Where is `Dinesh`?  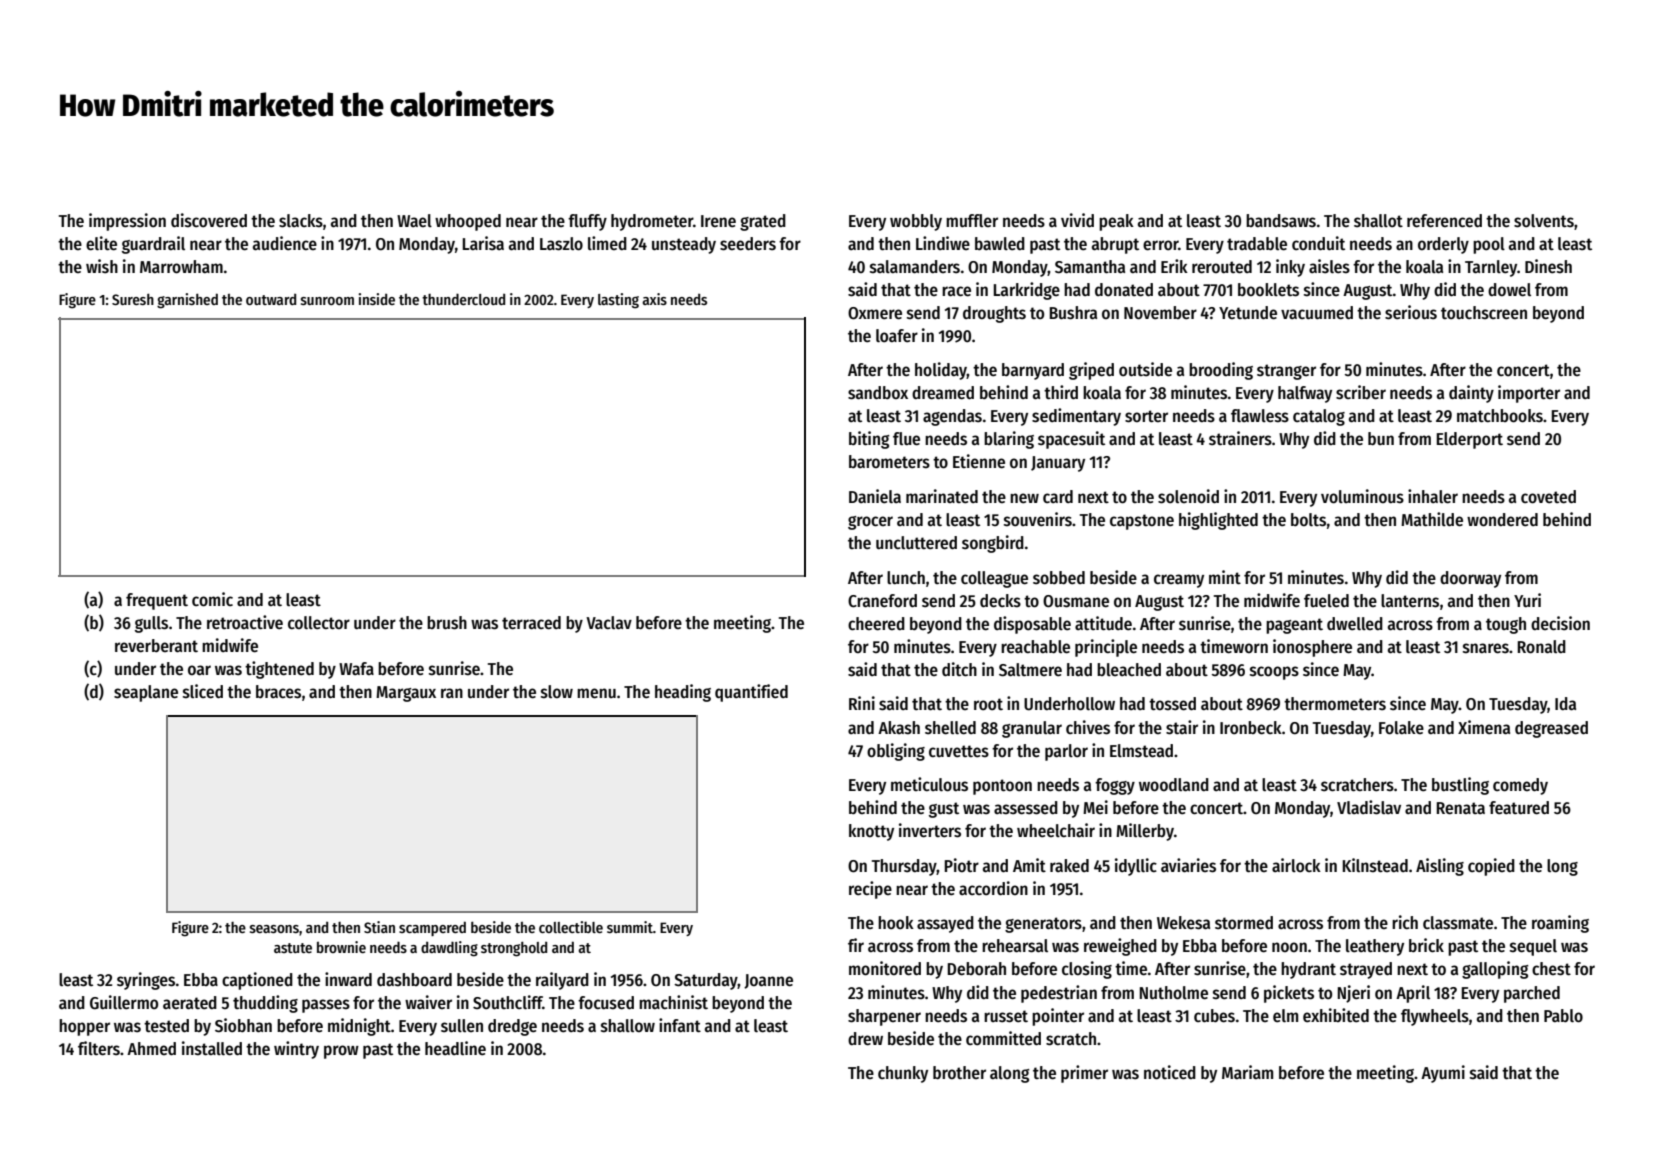 Dinesh is located at coordinates (1548, 266).
